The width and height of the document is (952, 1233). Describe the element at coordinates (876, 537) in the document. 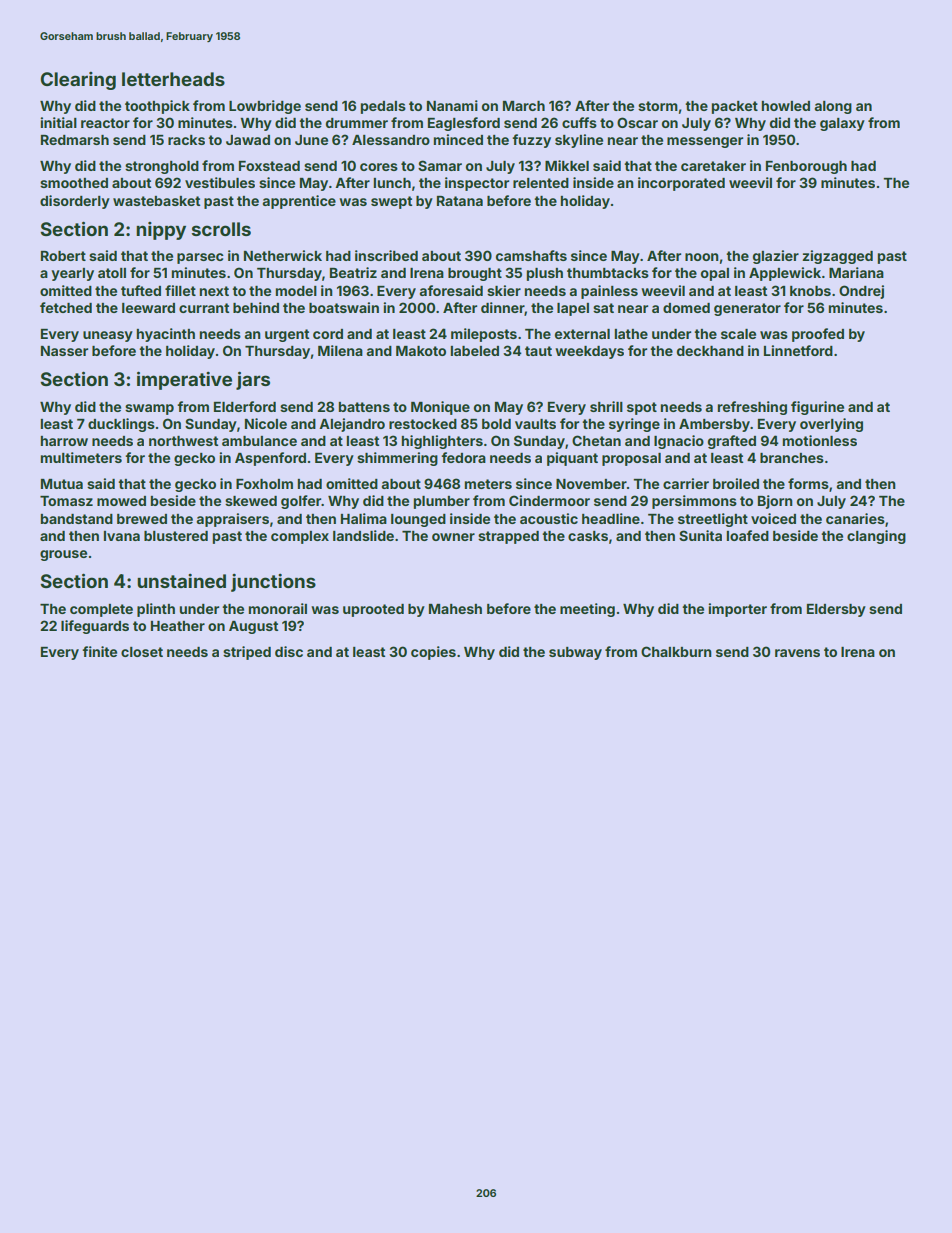

I see `clanging` at that location.
